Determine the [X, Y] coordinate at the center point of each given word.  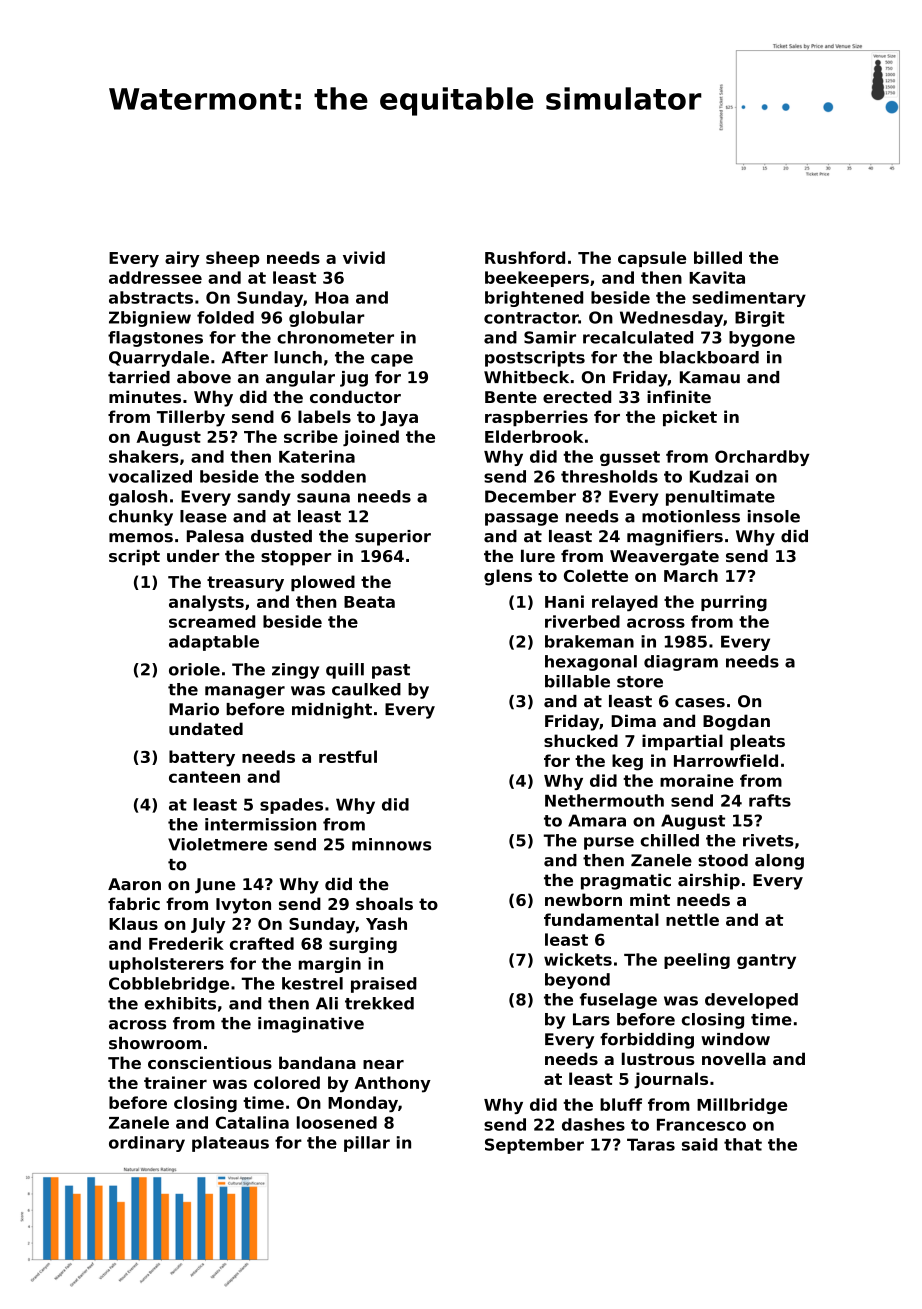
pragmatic [626, 882]
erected [577, 396]
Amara [597, 820]
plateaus [230, 1144]
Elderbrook [534, 436]
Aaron [134, 884]
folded [225, 317]
